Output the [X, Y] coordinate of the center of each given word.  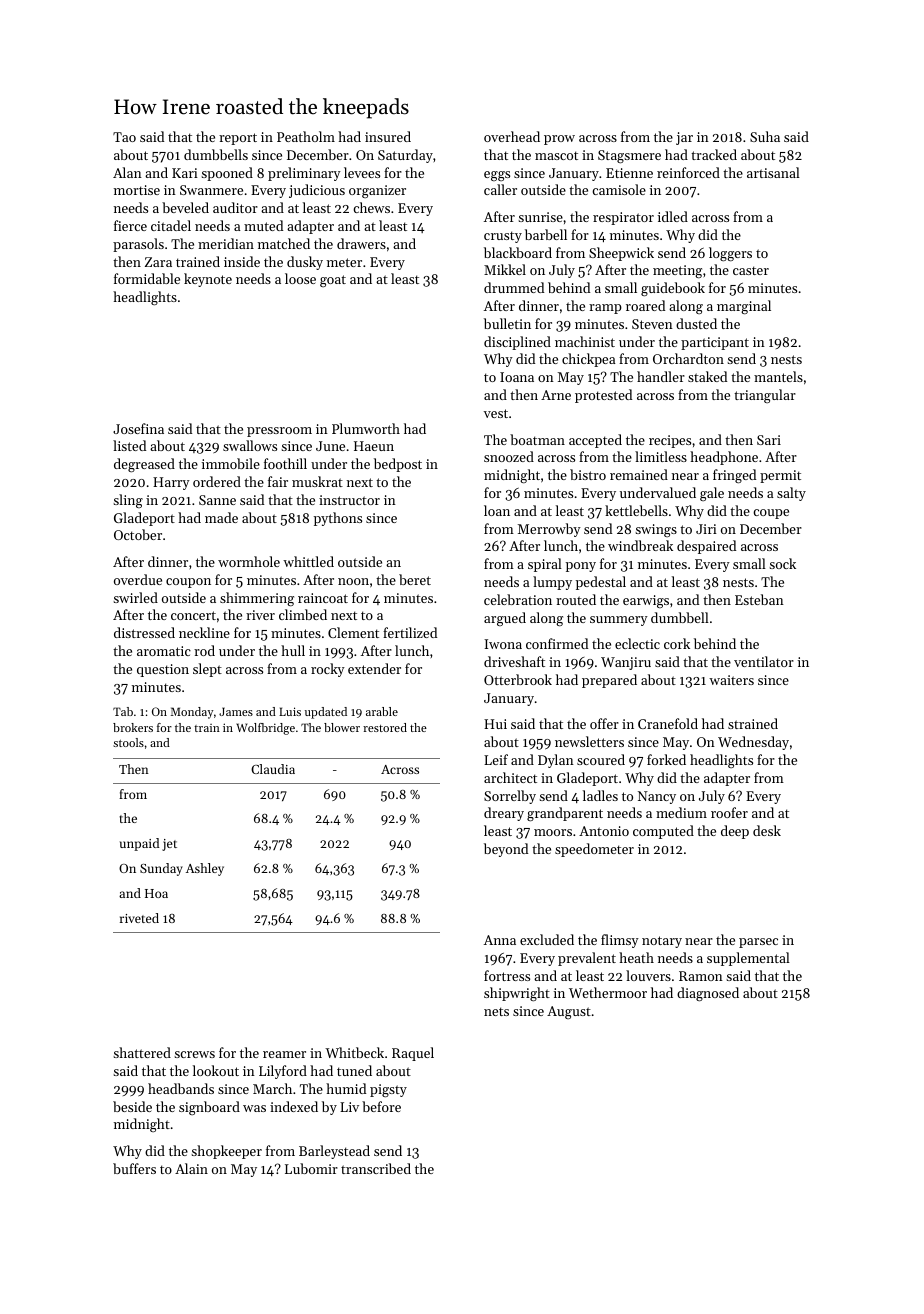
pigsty [388, 1090]
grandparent [565, 814]
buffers [134, 1168]
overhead [512, 136]
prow [559, 140]
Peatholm [306, 136]
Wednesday [753, 743]
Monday [192, 713]
